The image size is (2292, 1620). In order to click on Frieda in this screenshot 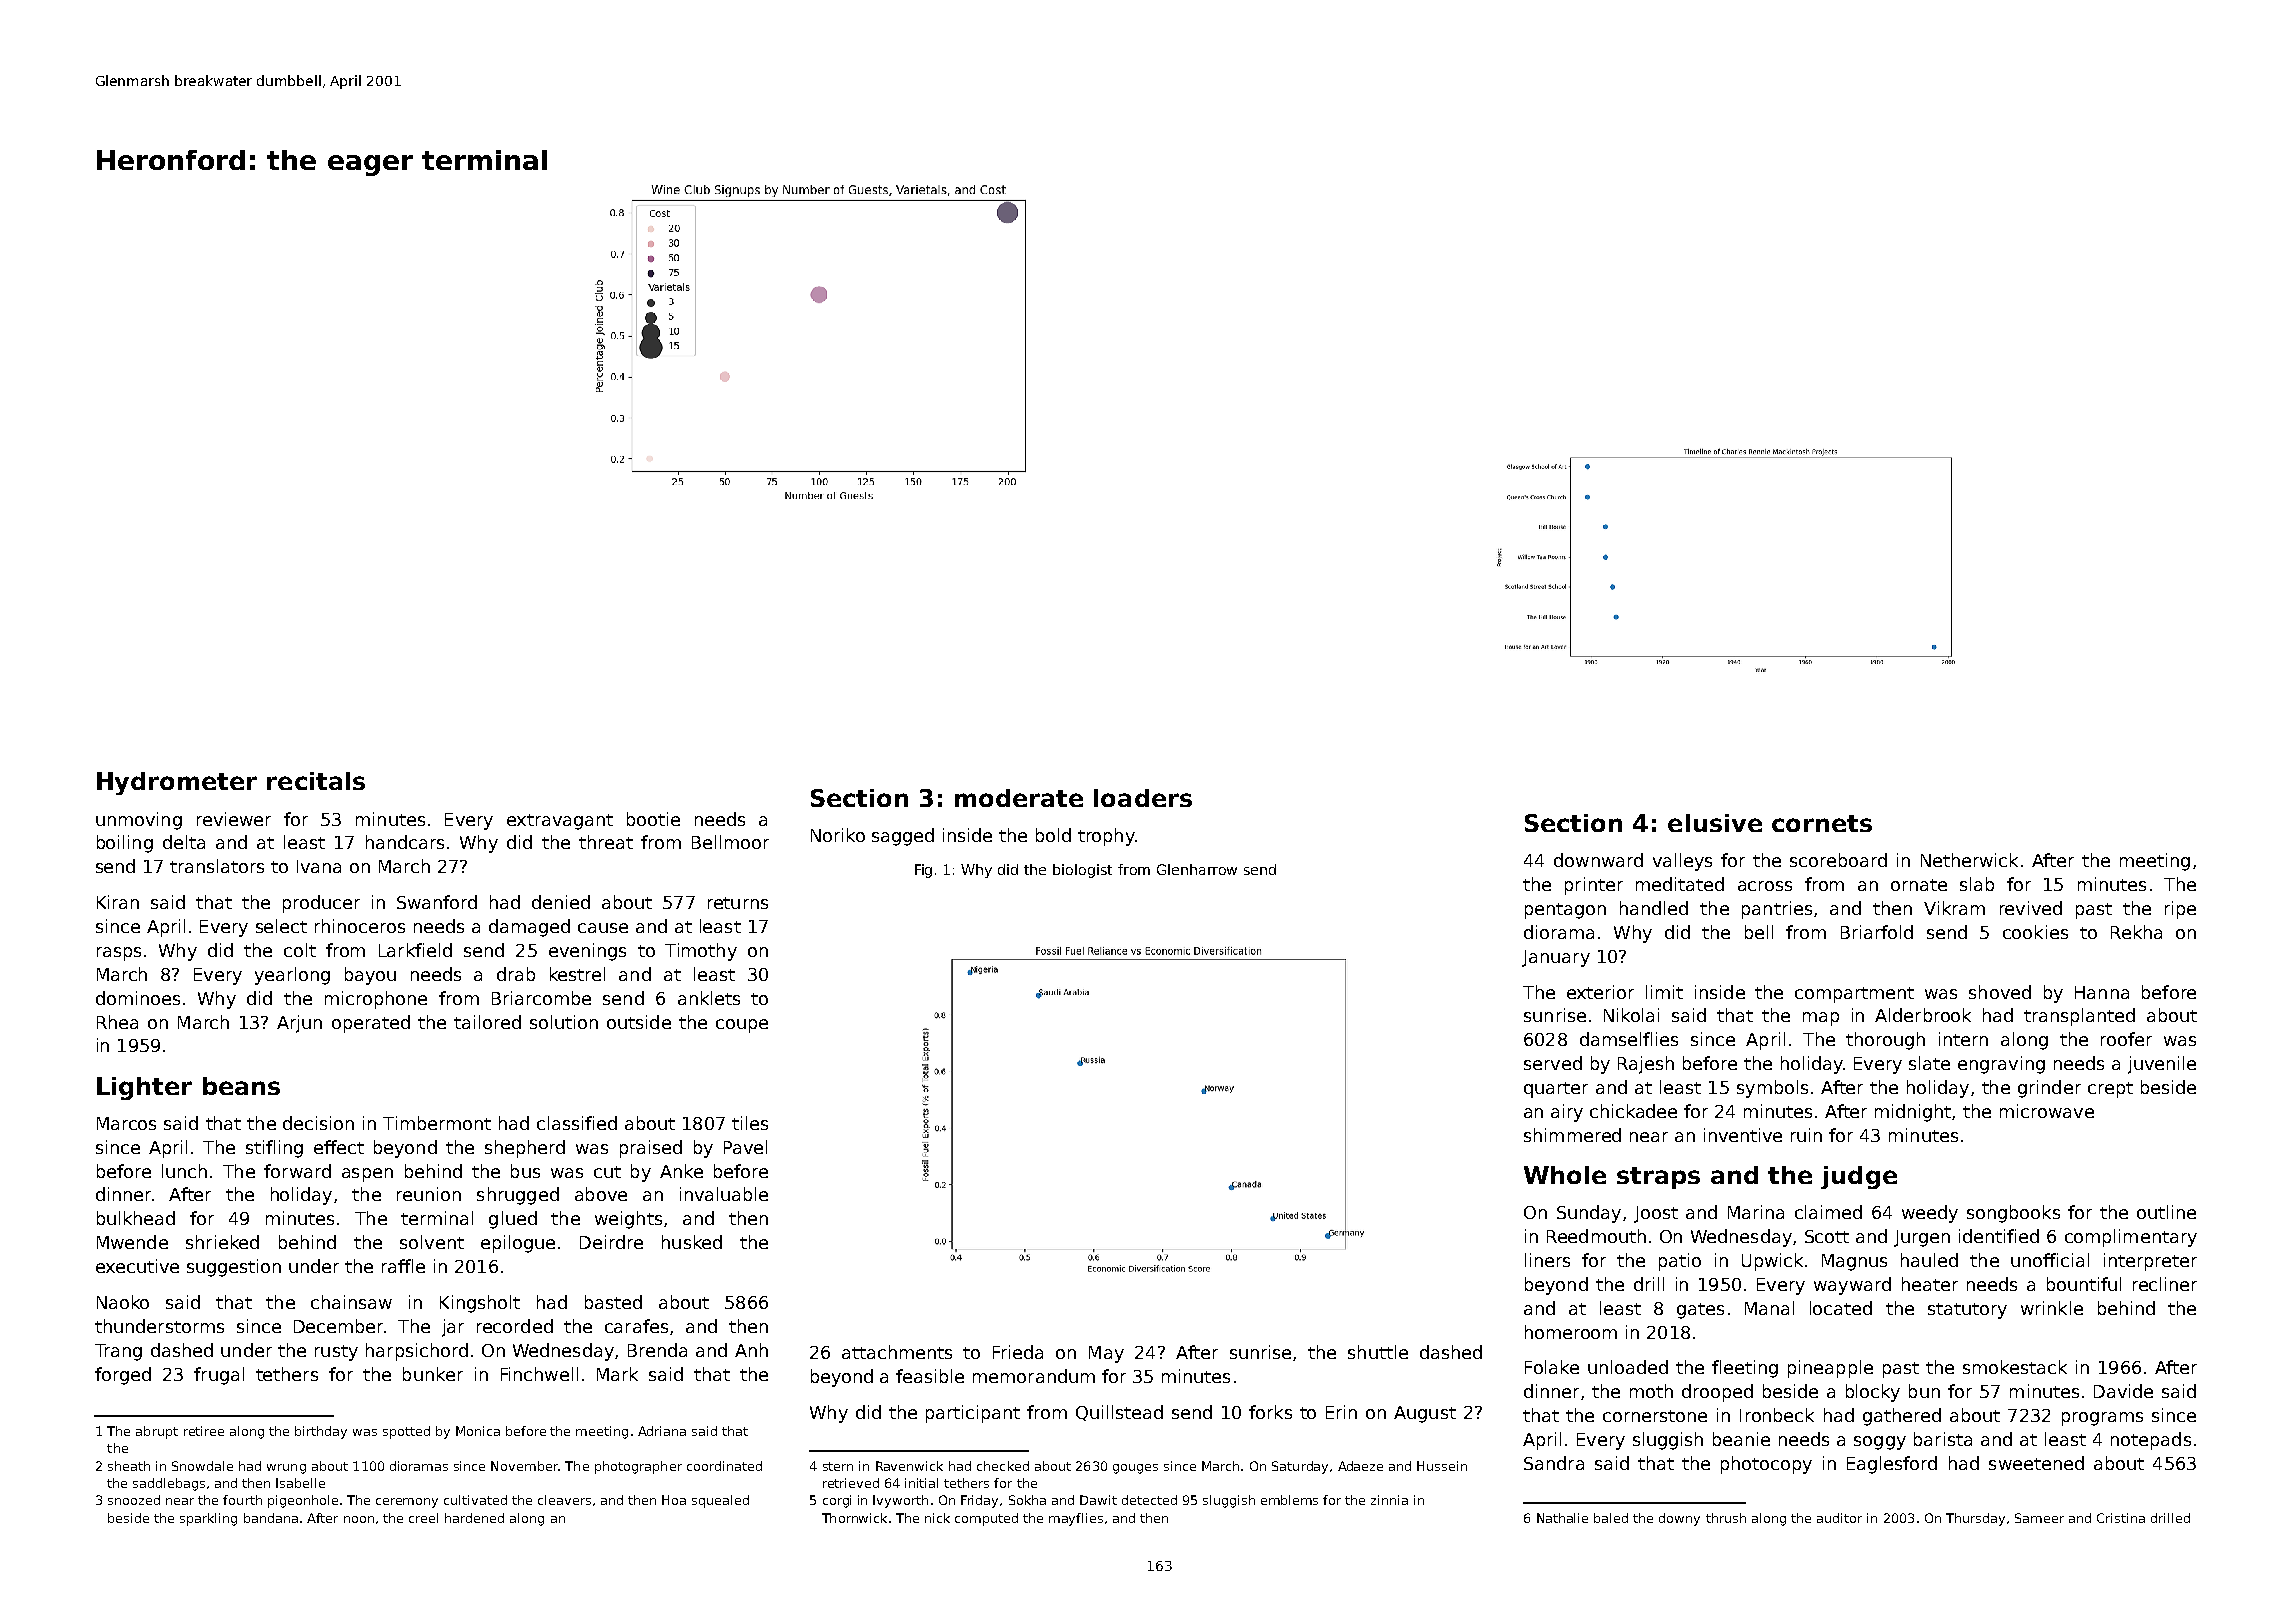, I will do `click(1018, 1352)`.
